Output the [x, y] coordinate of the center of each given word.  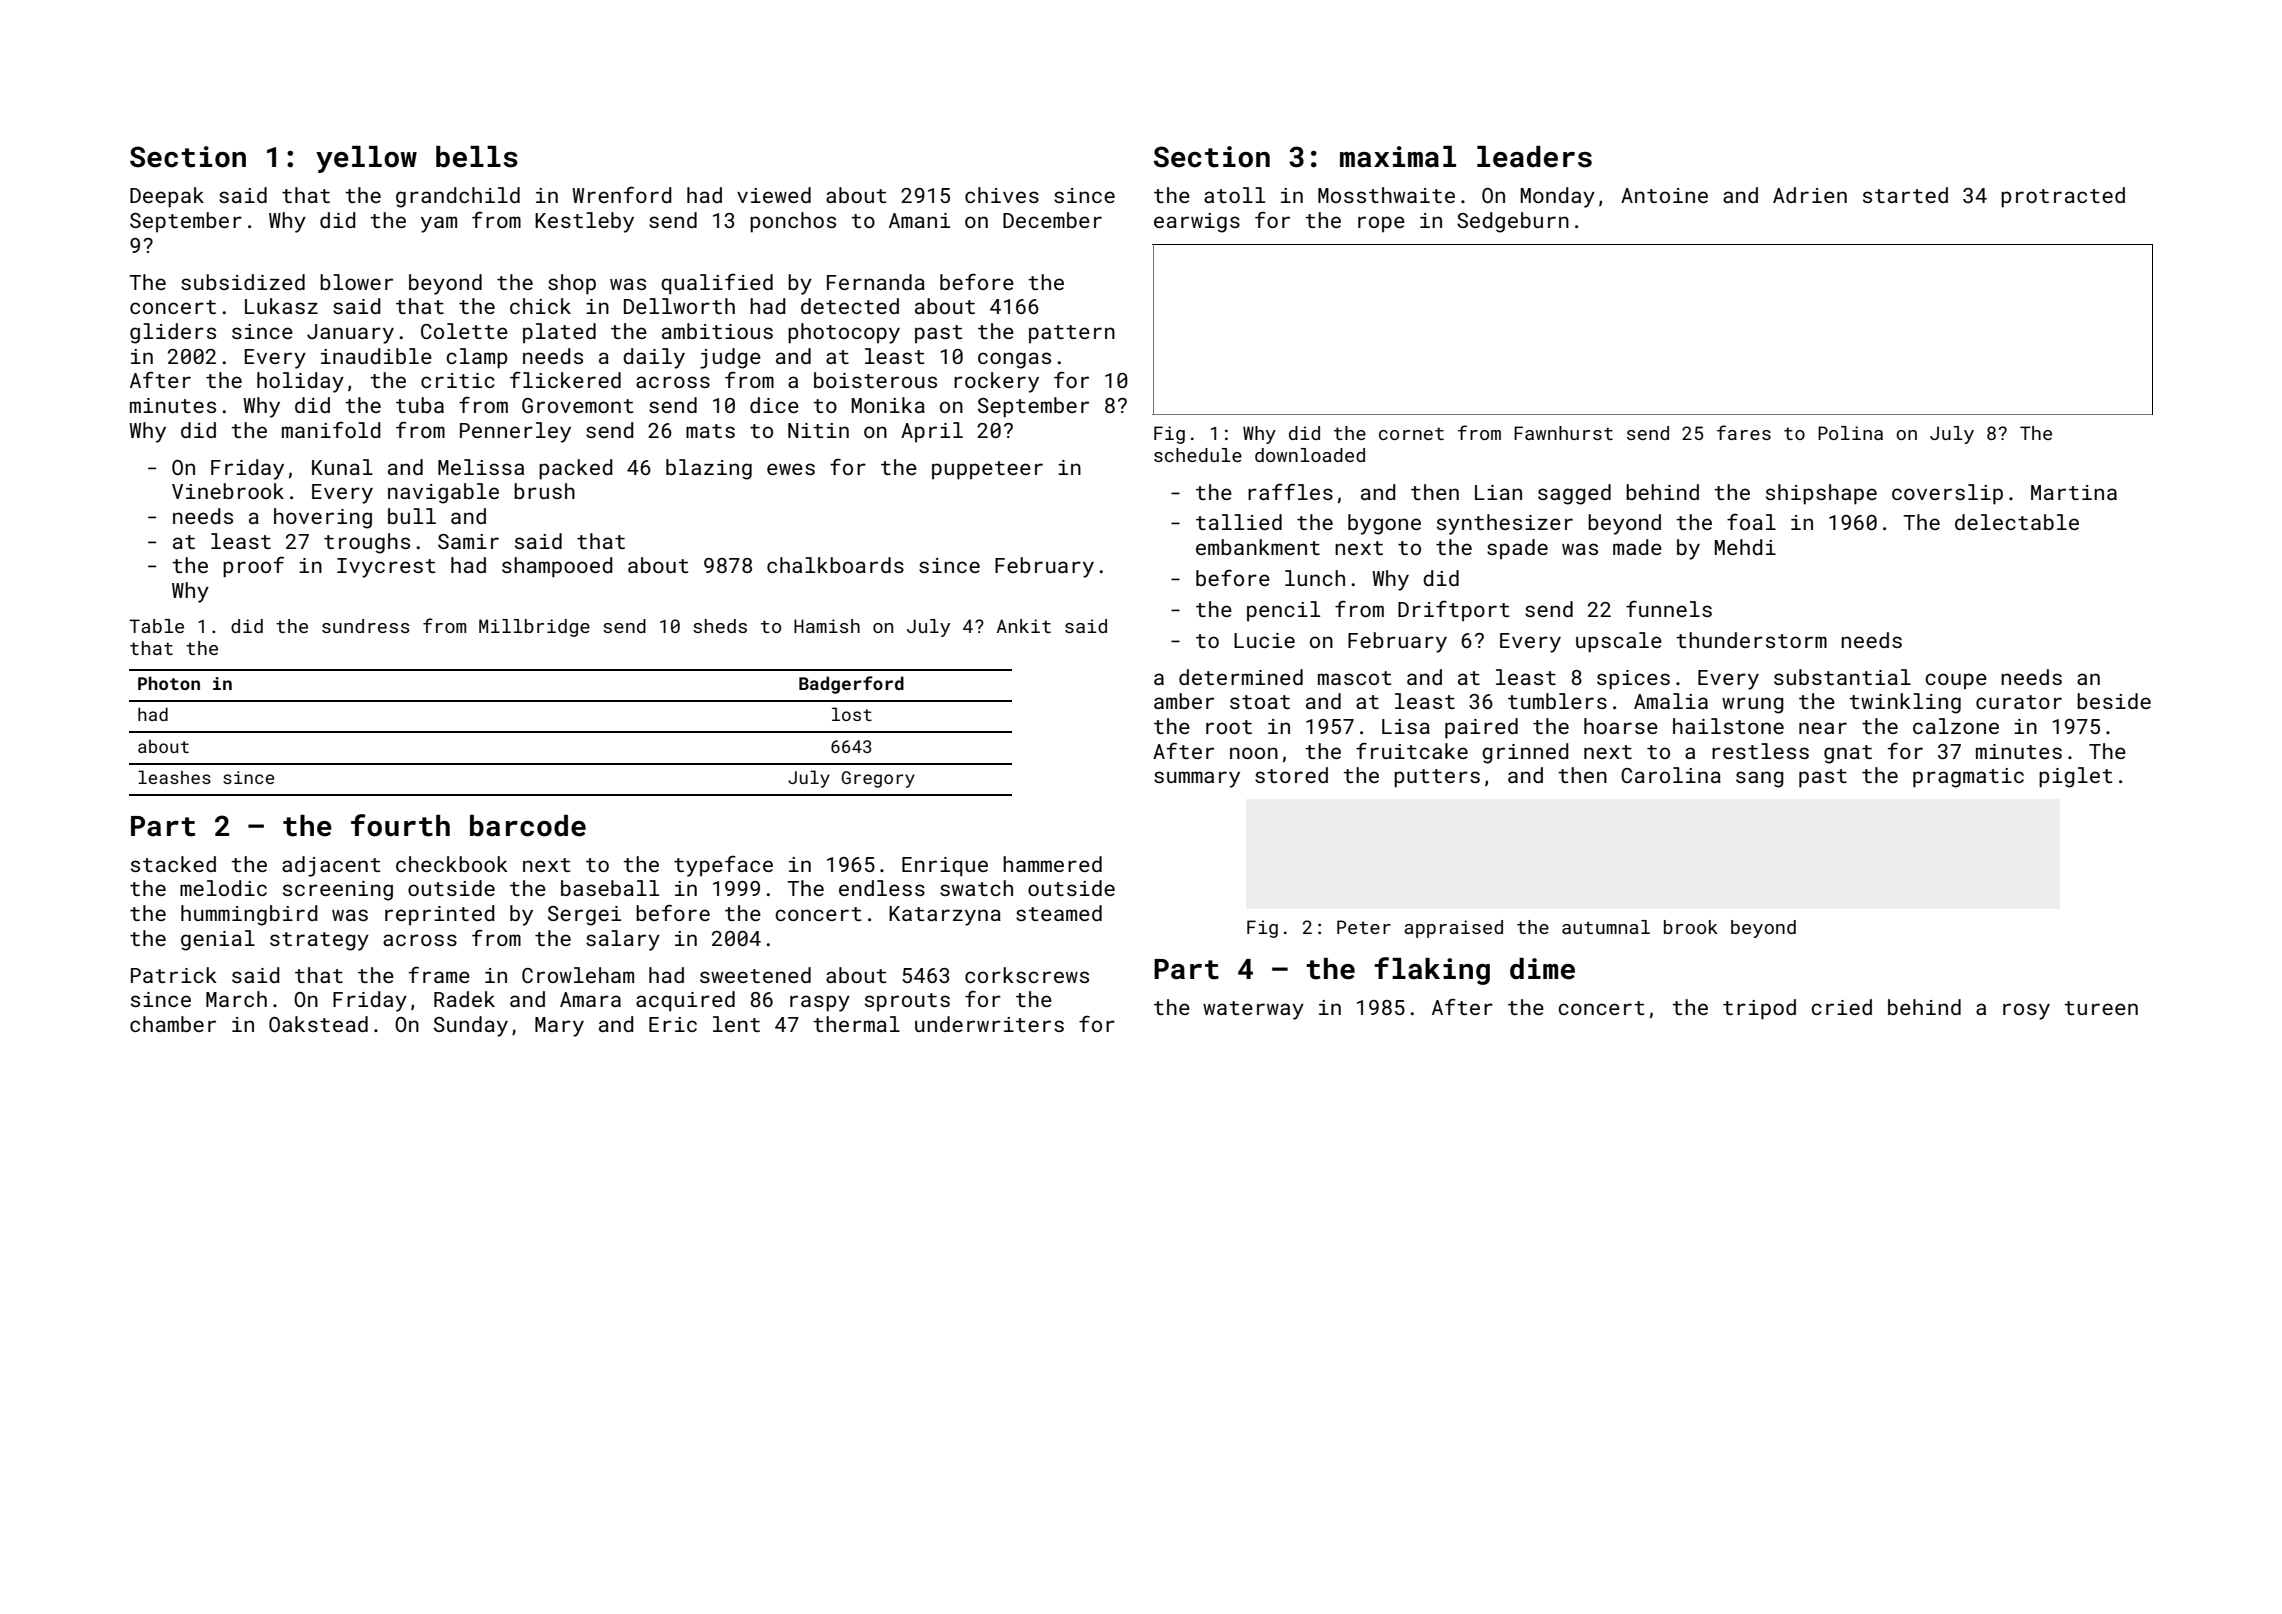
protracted [2063, 197]
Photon [169, 683]
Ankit [1024, 626]
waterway [1253, 1010]
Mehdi [1745, 547]
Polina [1850, 433]
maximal [1398, 157]
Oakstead [318, 1024]
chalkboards [835, 565]
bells [477, 157]
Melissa [481, 467]
